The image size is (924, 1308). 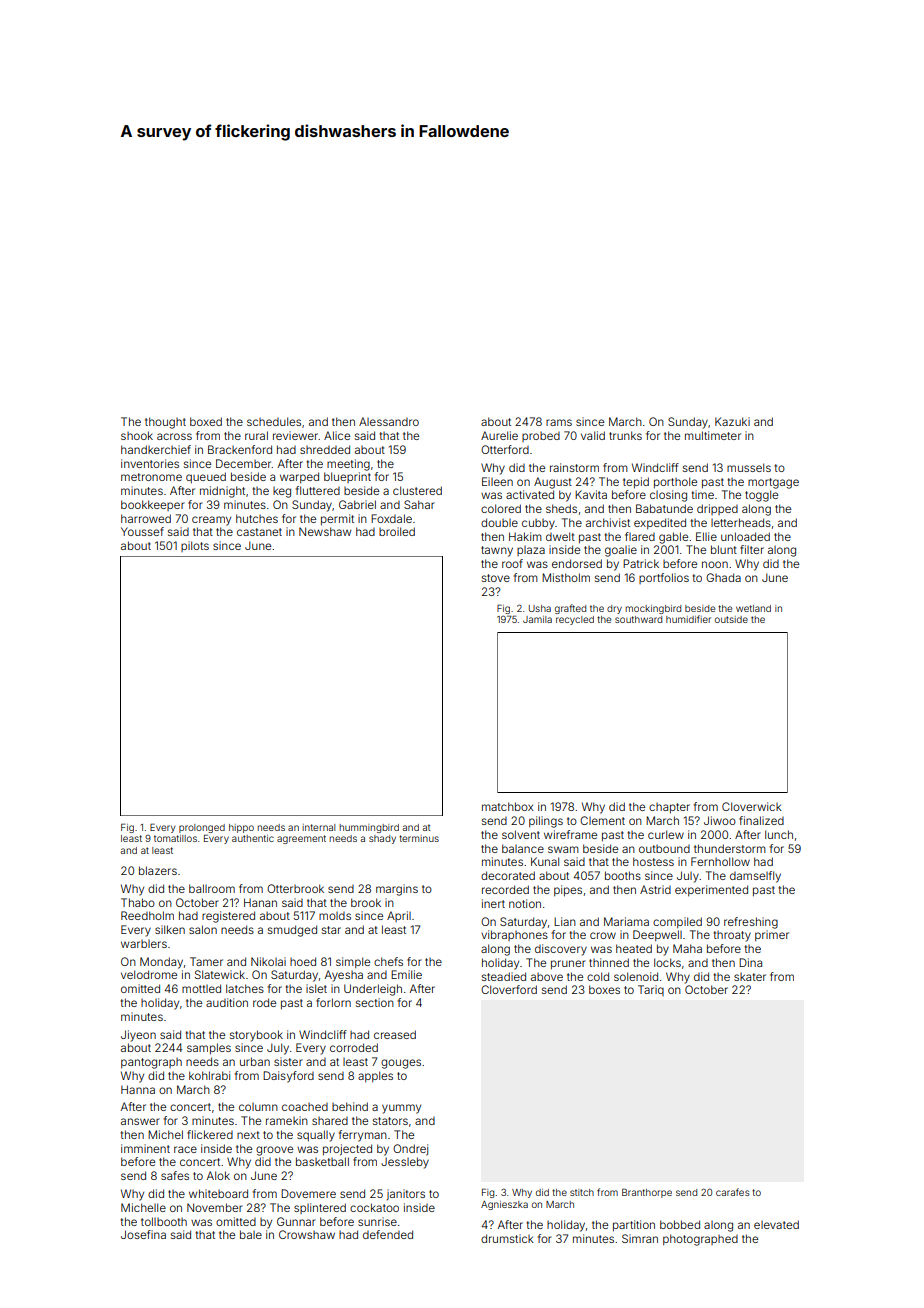 I want to click on southward, so click(x=638, y=619).
